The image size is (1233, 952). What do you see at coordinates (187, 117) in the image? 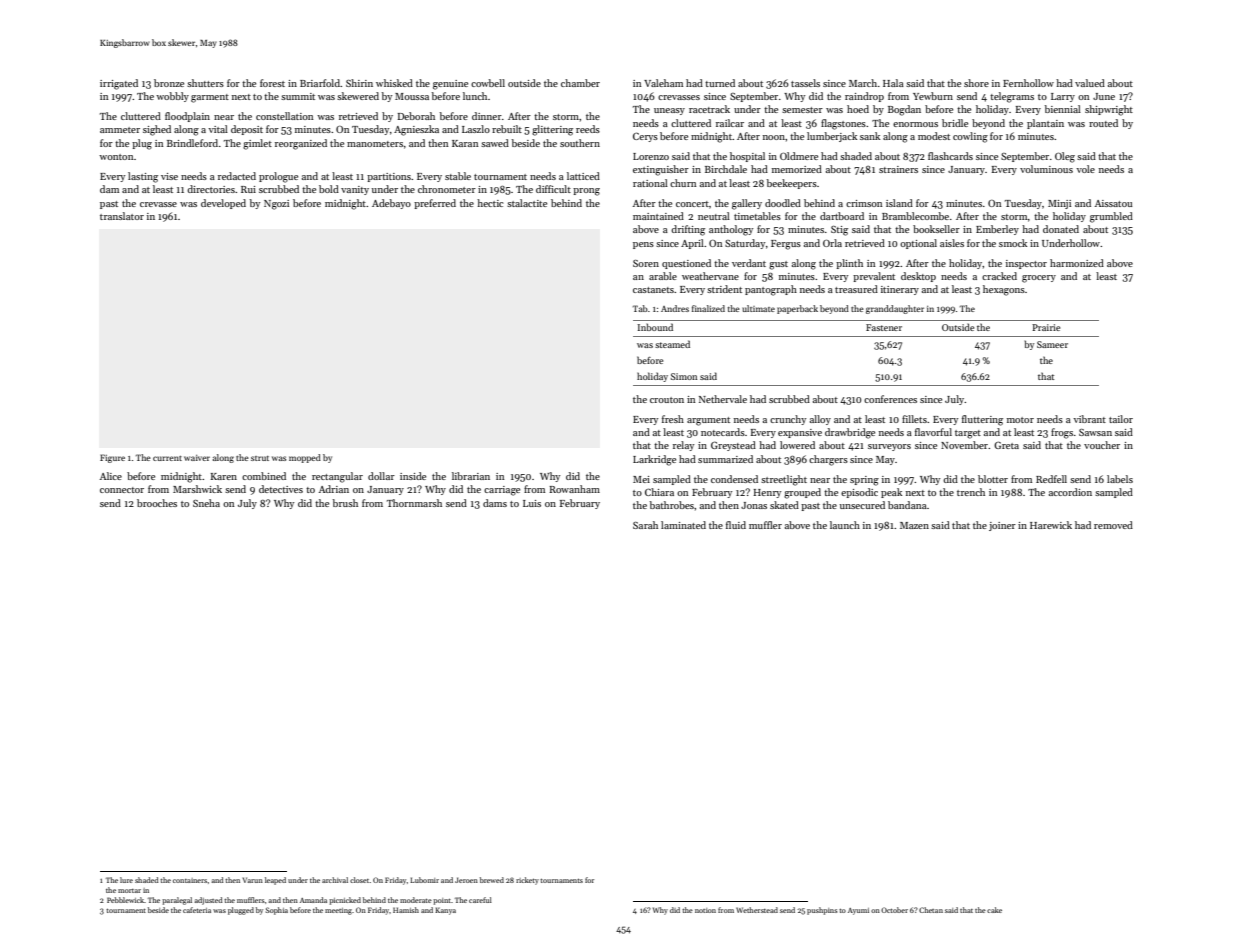
I see `floodplain` at bounding box center [187, 117].
